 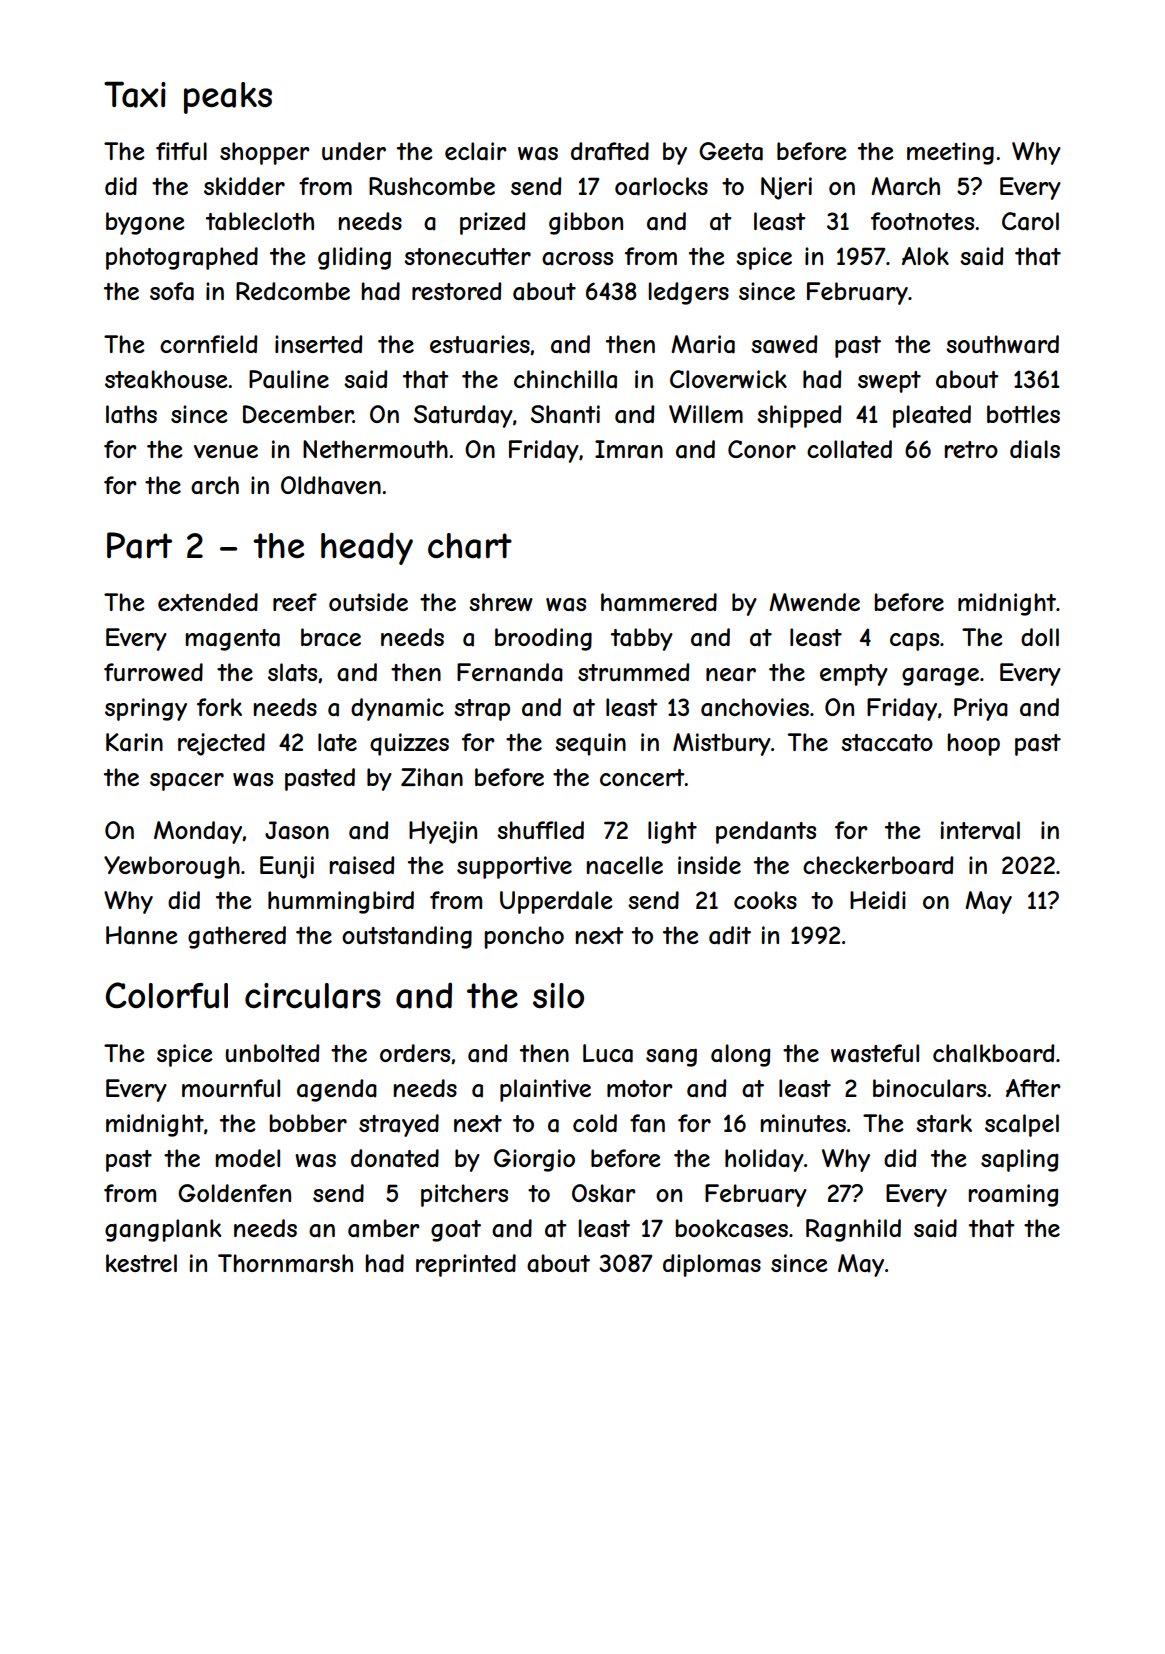 I want to click on tabby, so click(x=642, y=639).
